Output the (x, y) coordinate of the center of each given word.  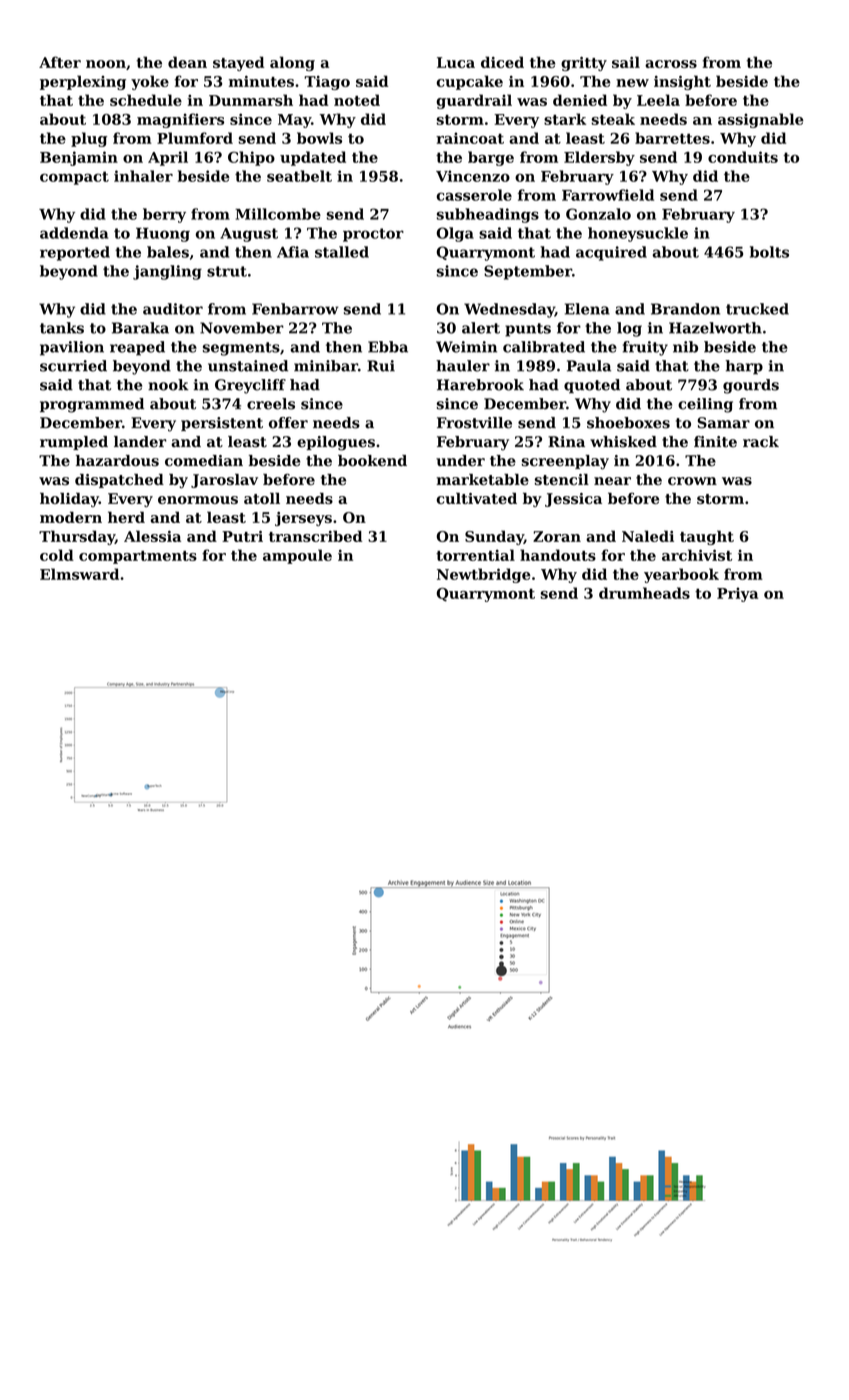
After (60, 62)
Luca (456, 62)
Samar (723, 423)
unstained (248, 366)
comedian (204, 461)
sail (626, 62)
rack (761, 442)
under (460, 461)
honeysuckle (638, 234)
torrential (475, 555)
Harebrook (480, 385)
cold (57, 555)
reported (75, 253)
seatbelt (299, 176)
